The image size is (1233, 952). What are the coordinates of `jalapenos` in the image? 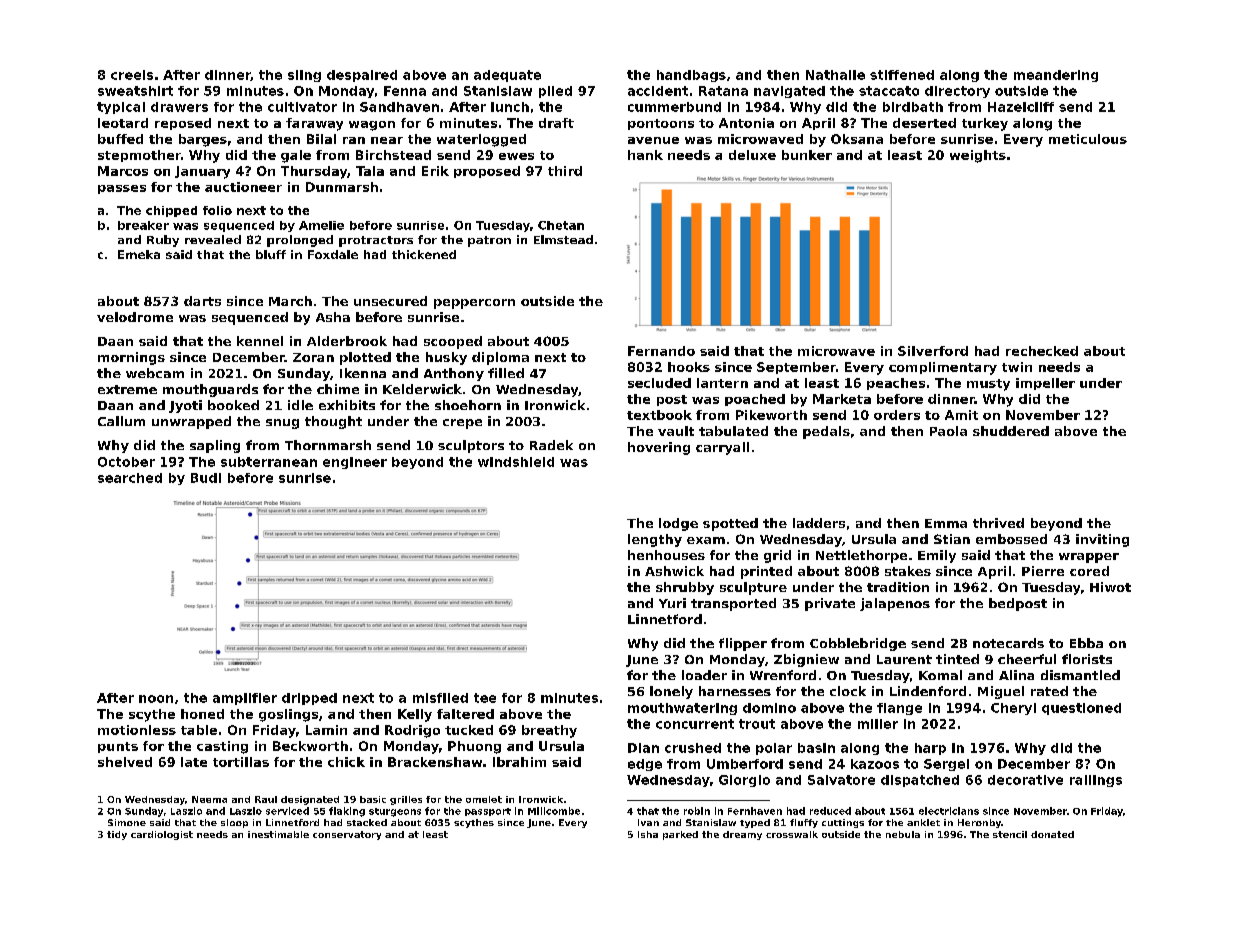 It's located at (895, 604).
